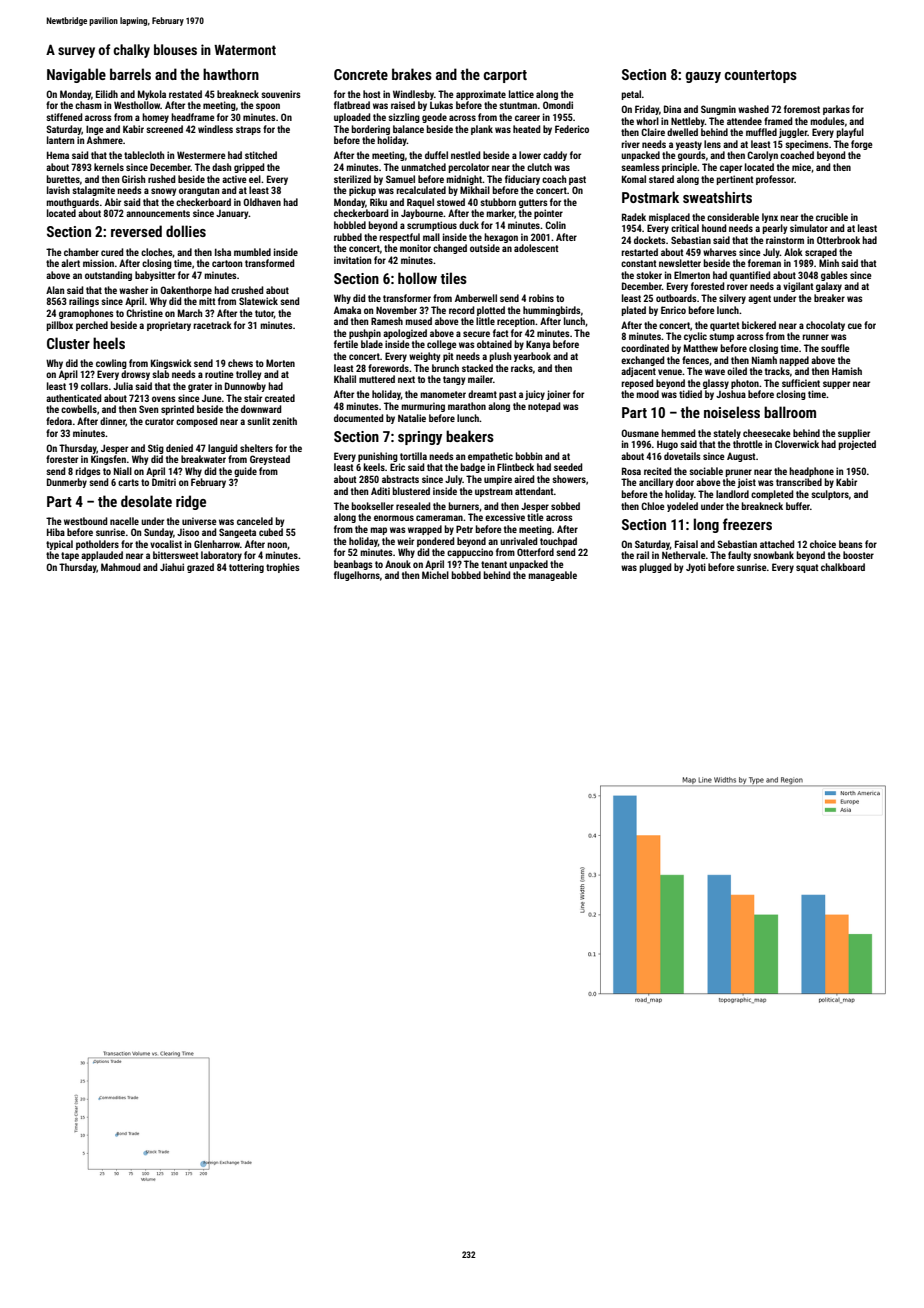 This page has height=1308, width=924. I want to click on Riku, so click(378, 202).
